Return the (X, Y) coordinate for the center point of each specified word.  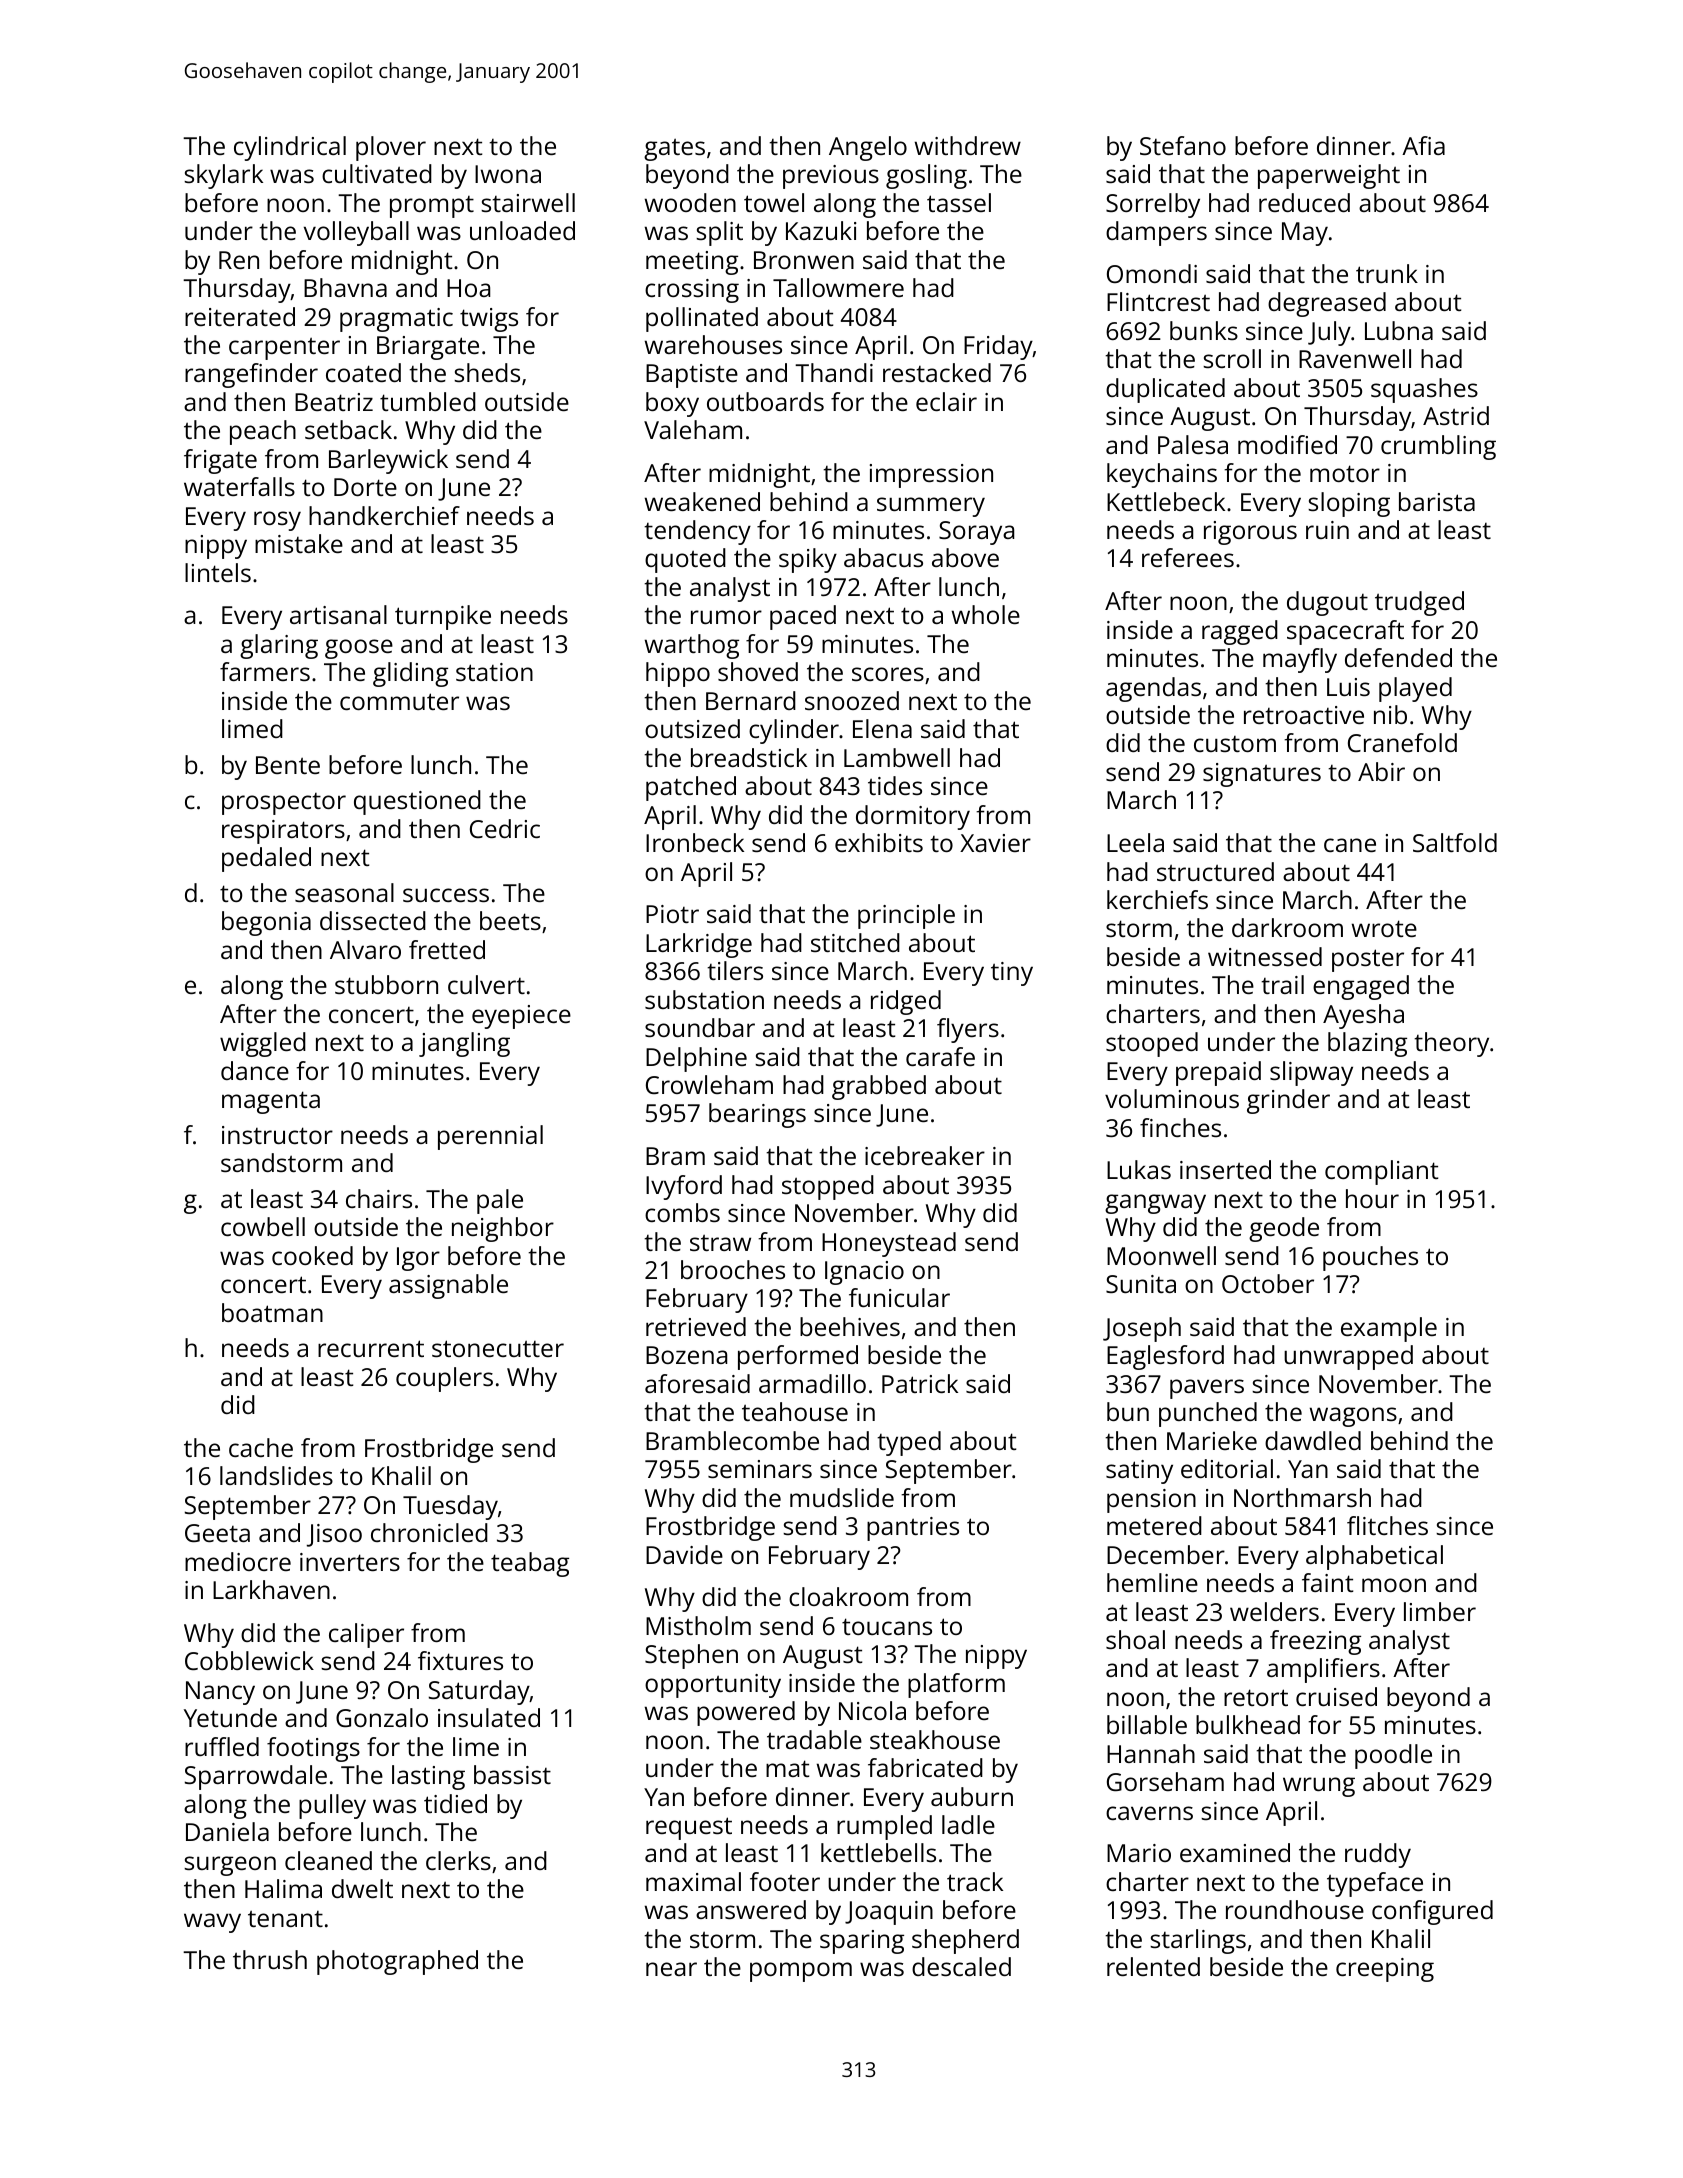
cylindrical (290, 148)
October (1268, 1283)
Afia (1423, 145)
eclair (946, 401)
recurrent (371, 1348)
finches (1180, 1127)
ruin (1327, 530)
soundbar (700, 1027)
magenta (271, 1102)
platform (956, 1685)
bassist (512, 1774)
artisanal (338, 614)
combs (682, 1212)
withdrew (968, 145)
